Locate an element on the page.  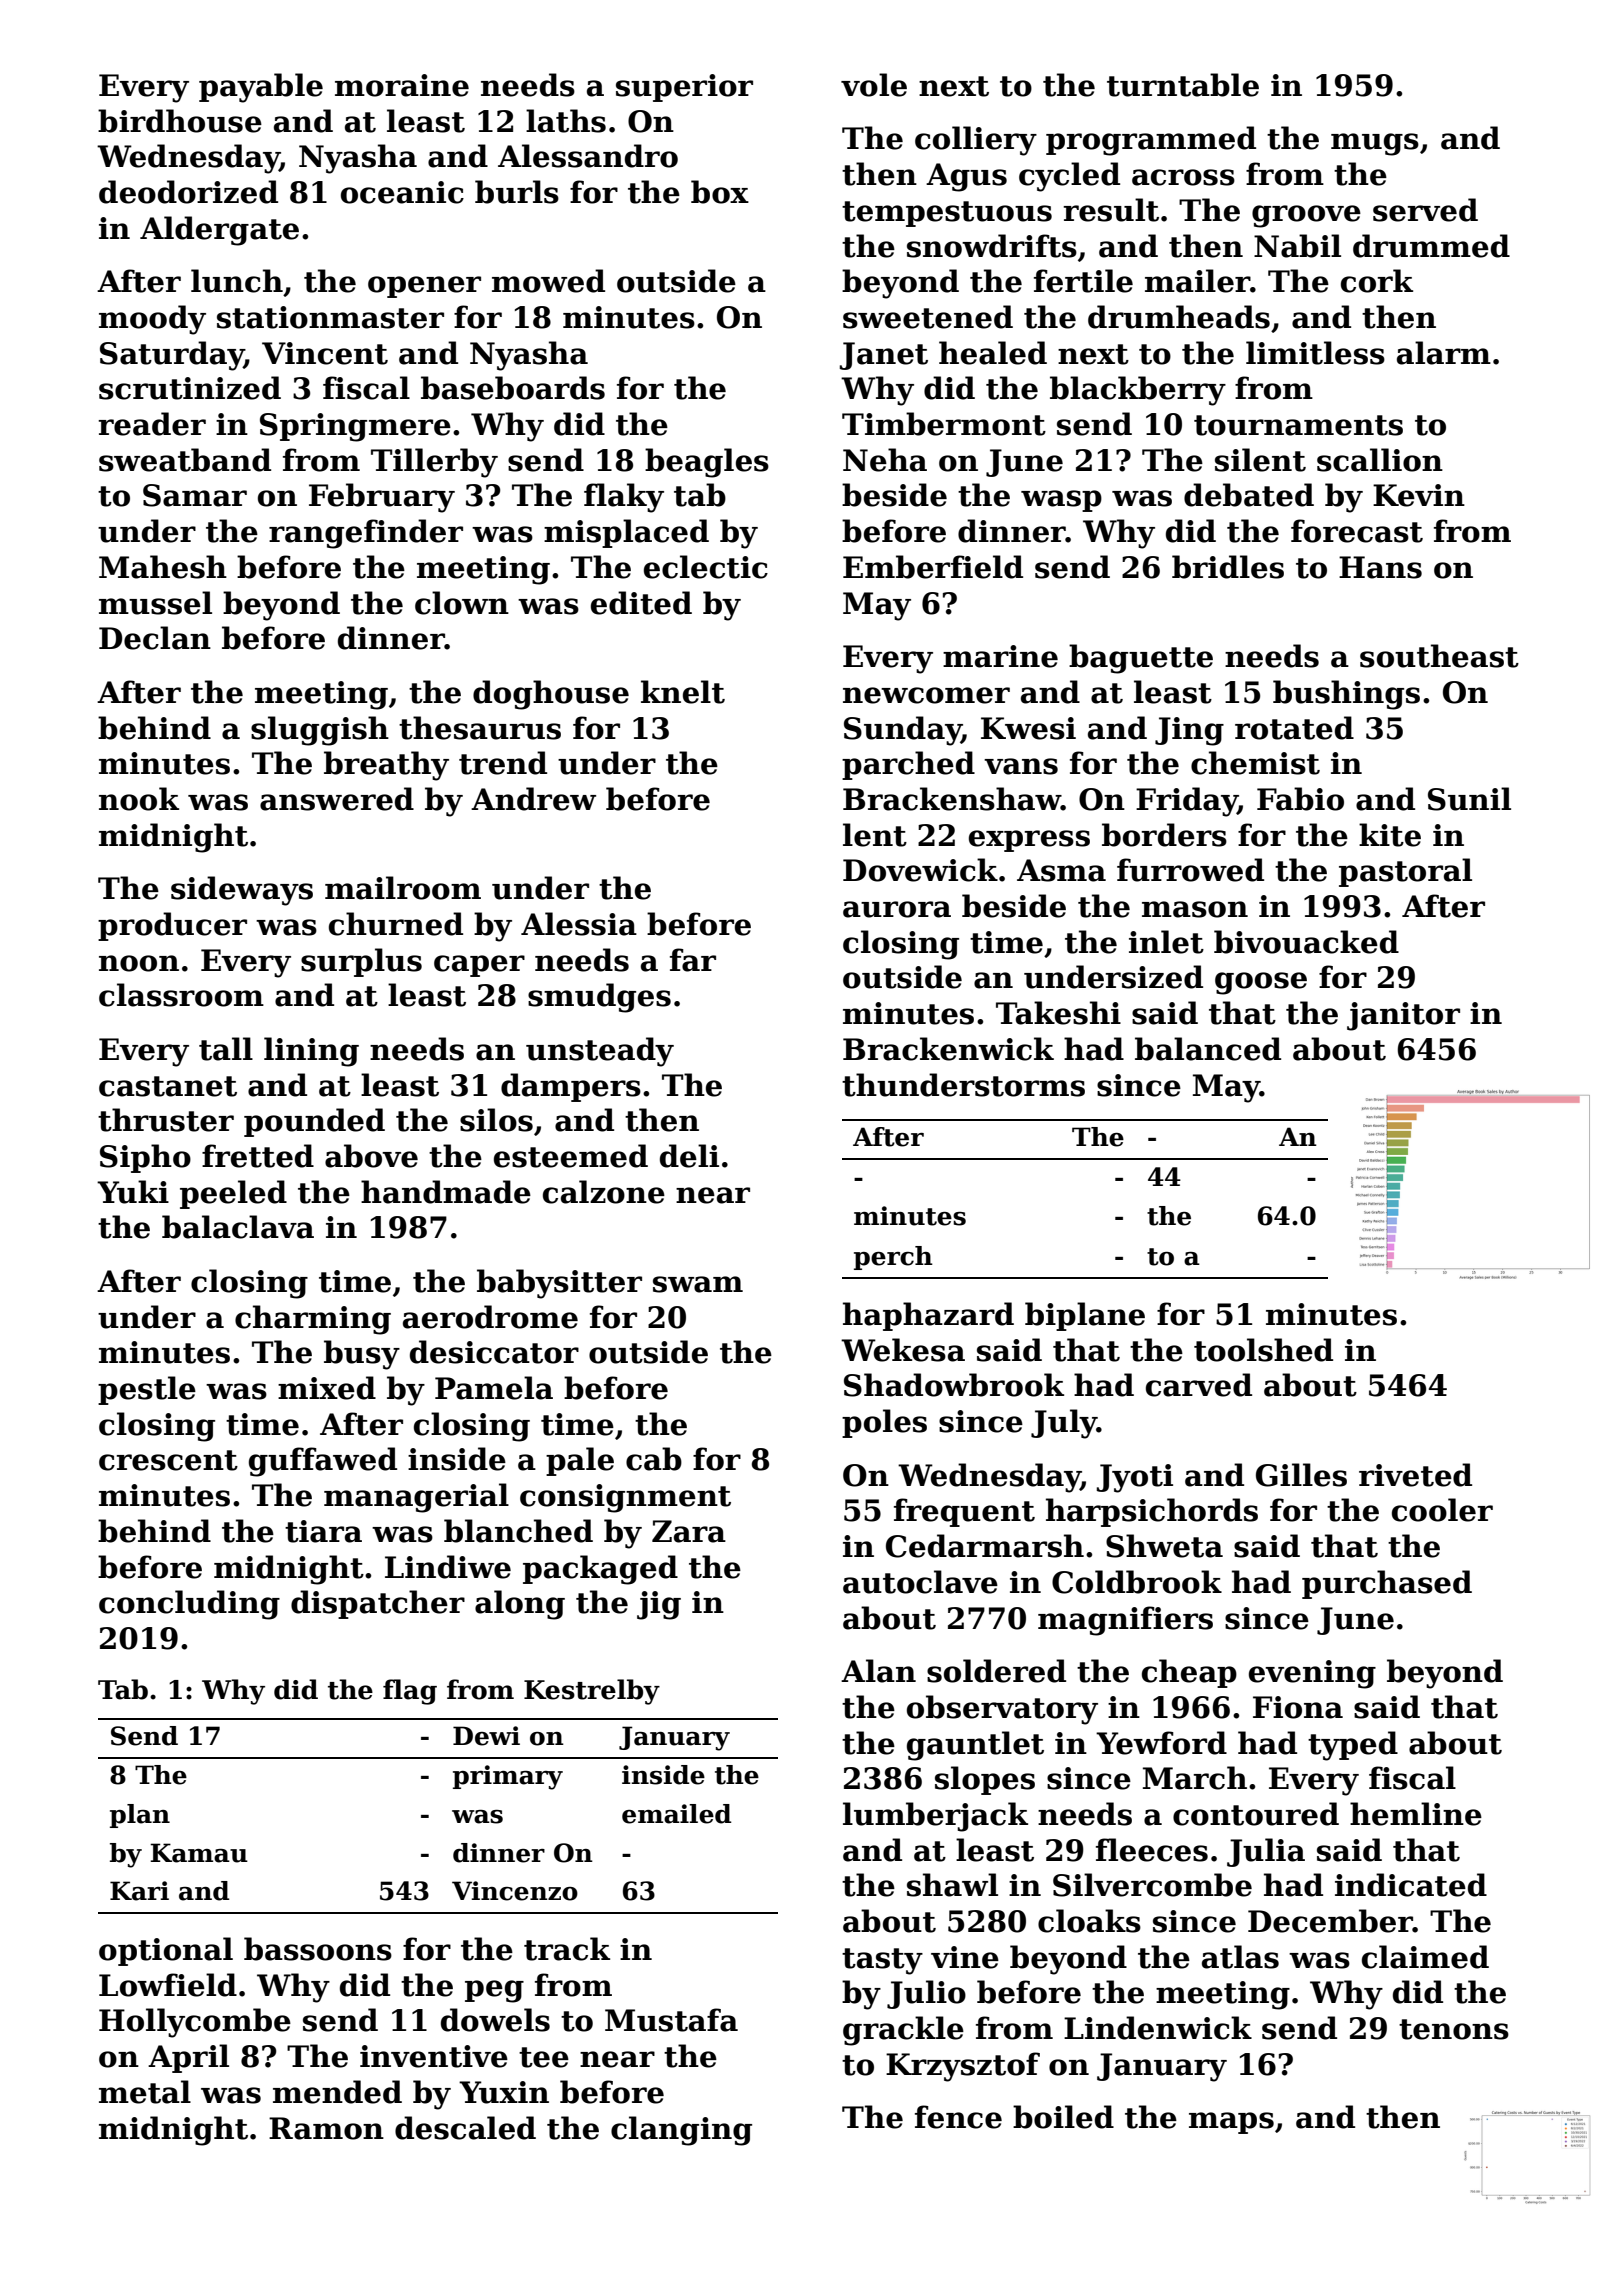
producer is located at coordinates (172, 926).
